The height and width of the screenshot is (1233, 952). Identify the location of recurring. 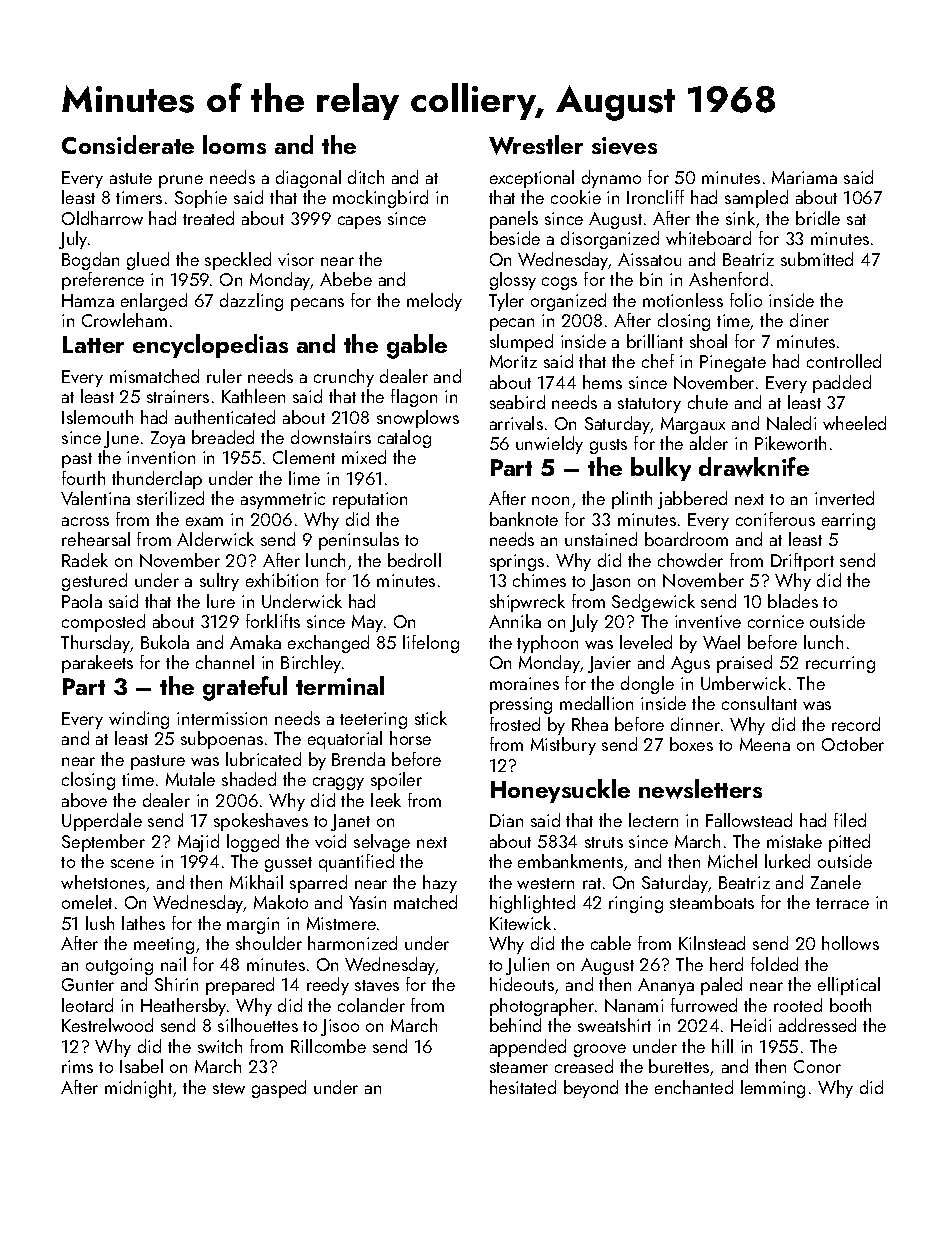
(840, 664).
